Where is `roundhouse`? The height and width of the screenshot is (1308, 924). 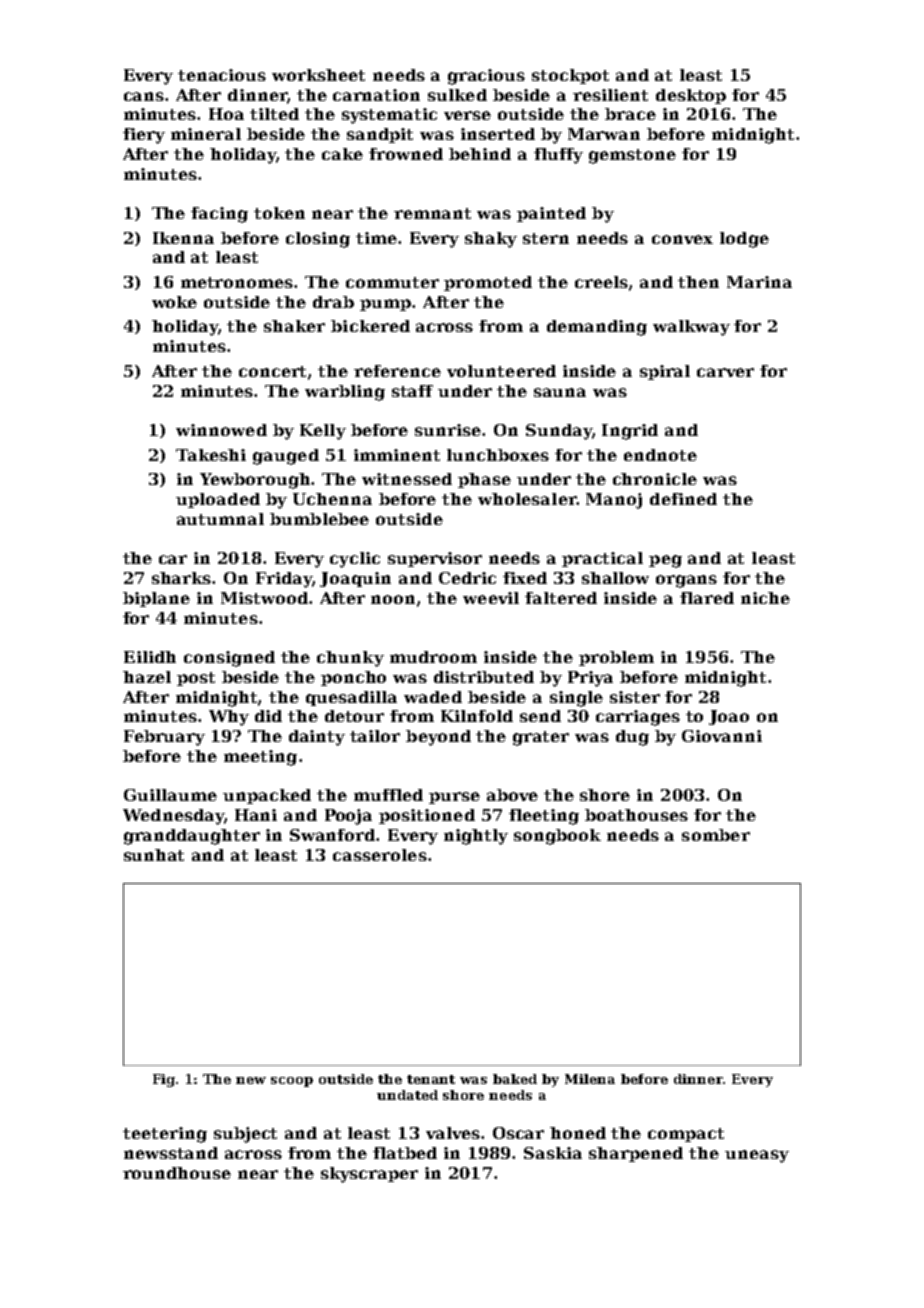
roundhouse is located at coordinates (177, 1173).
